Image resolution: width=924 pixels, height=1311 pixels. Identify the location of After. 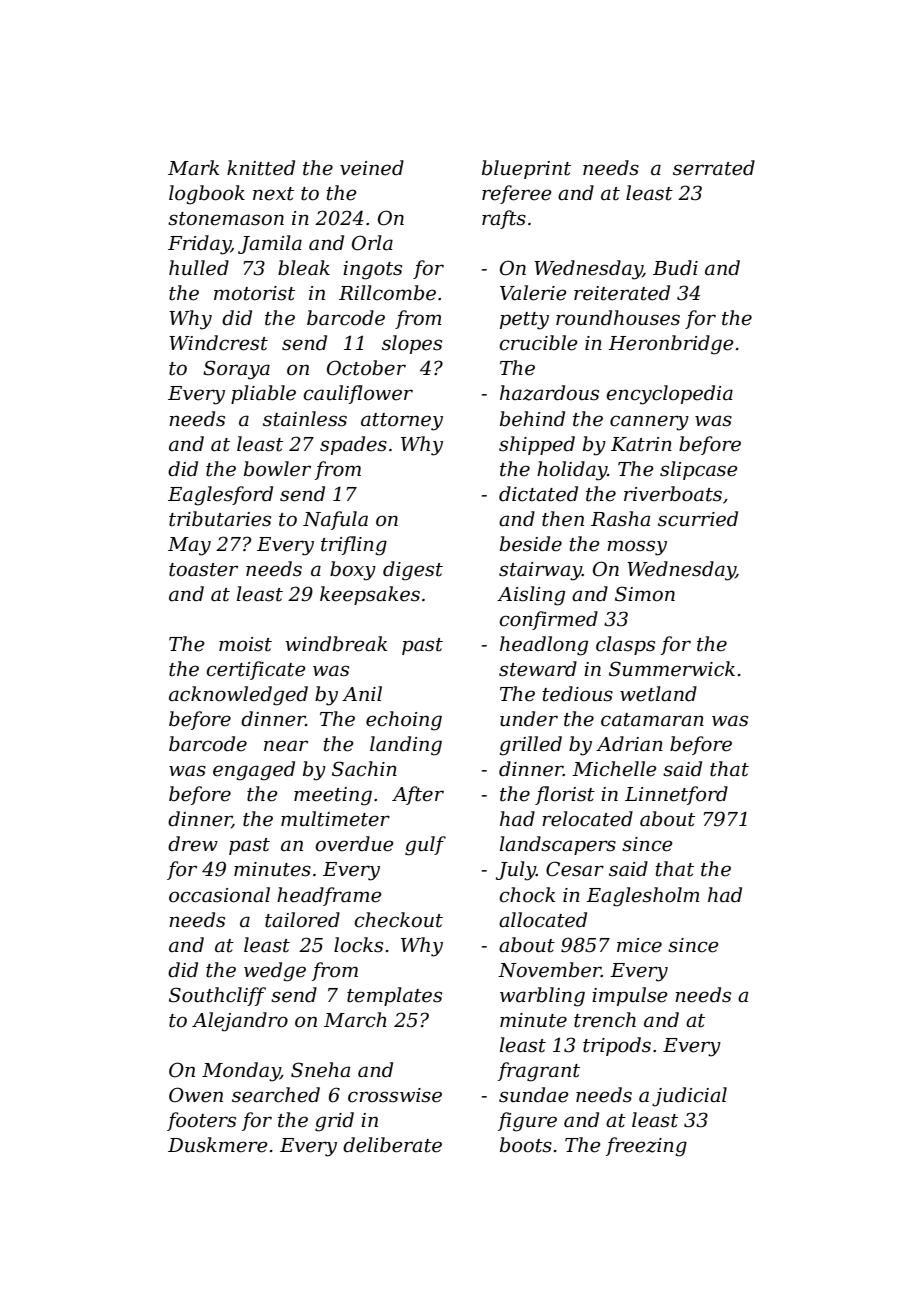
(418, 795).
